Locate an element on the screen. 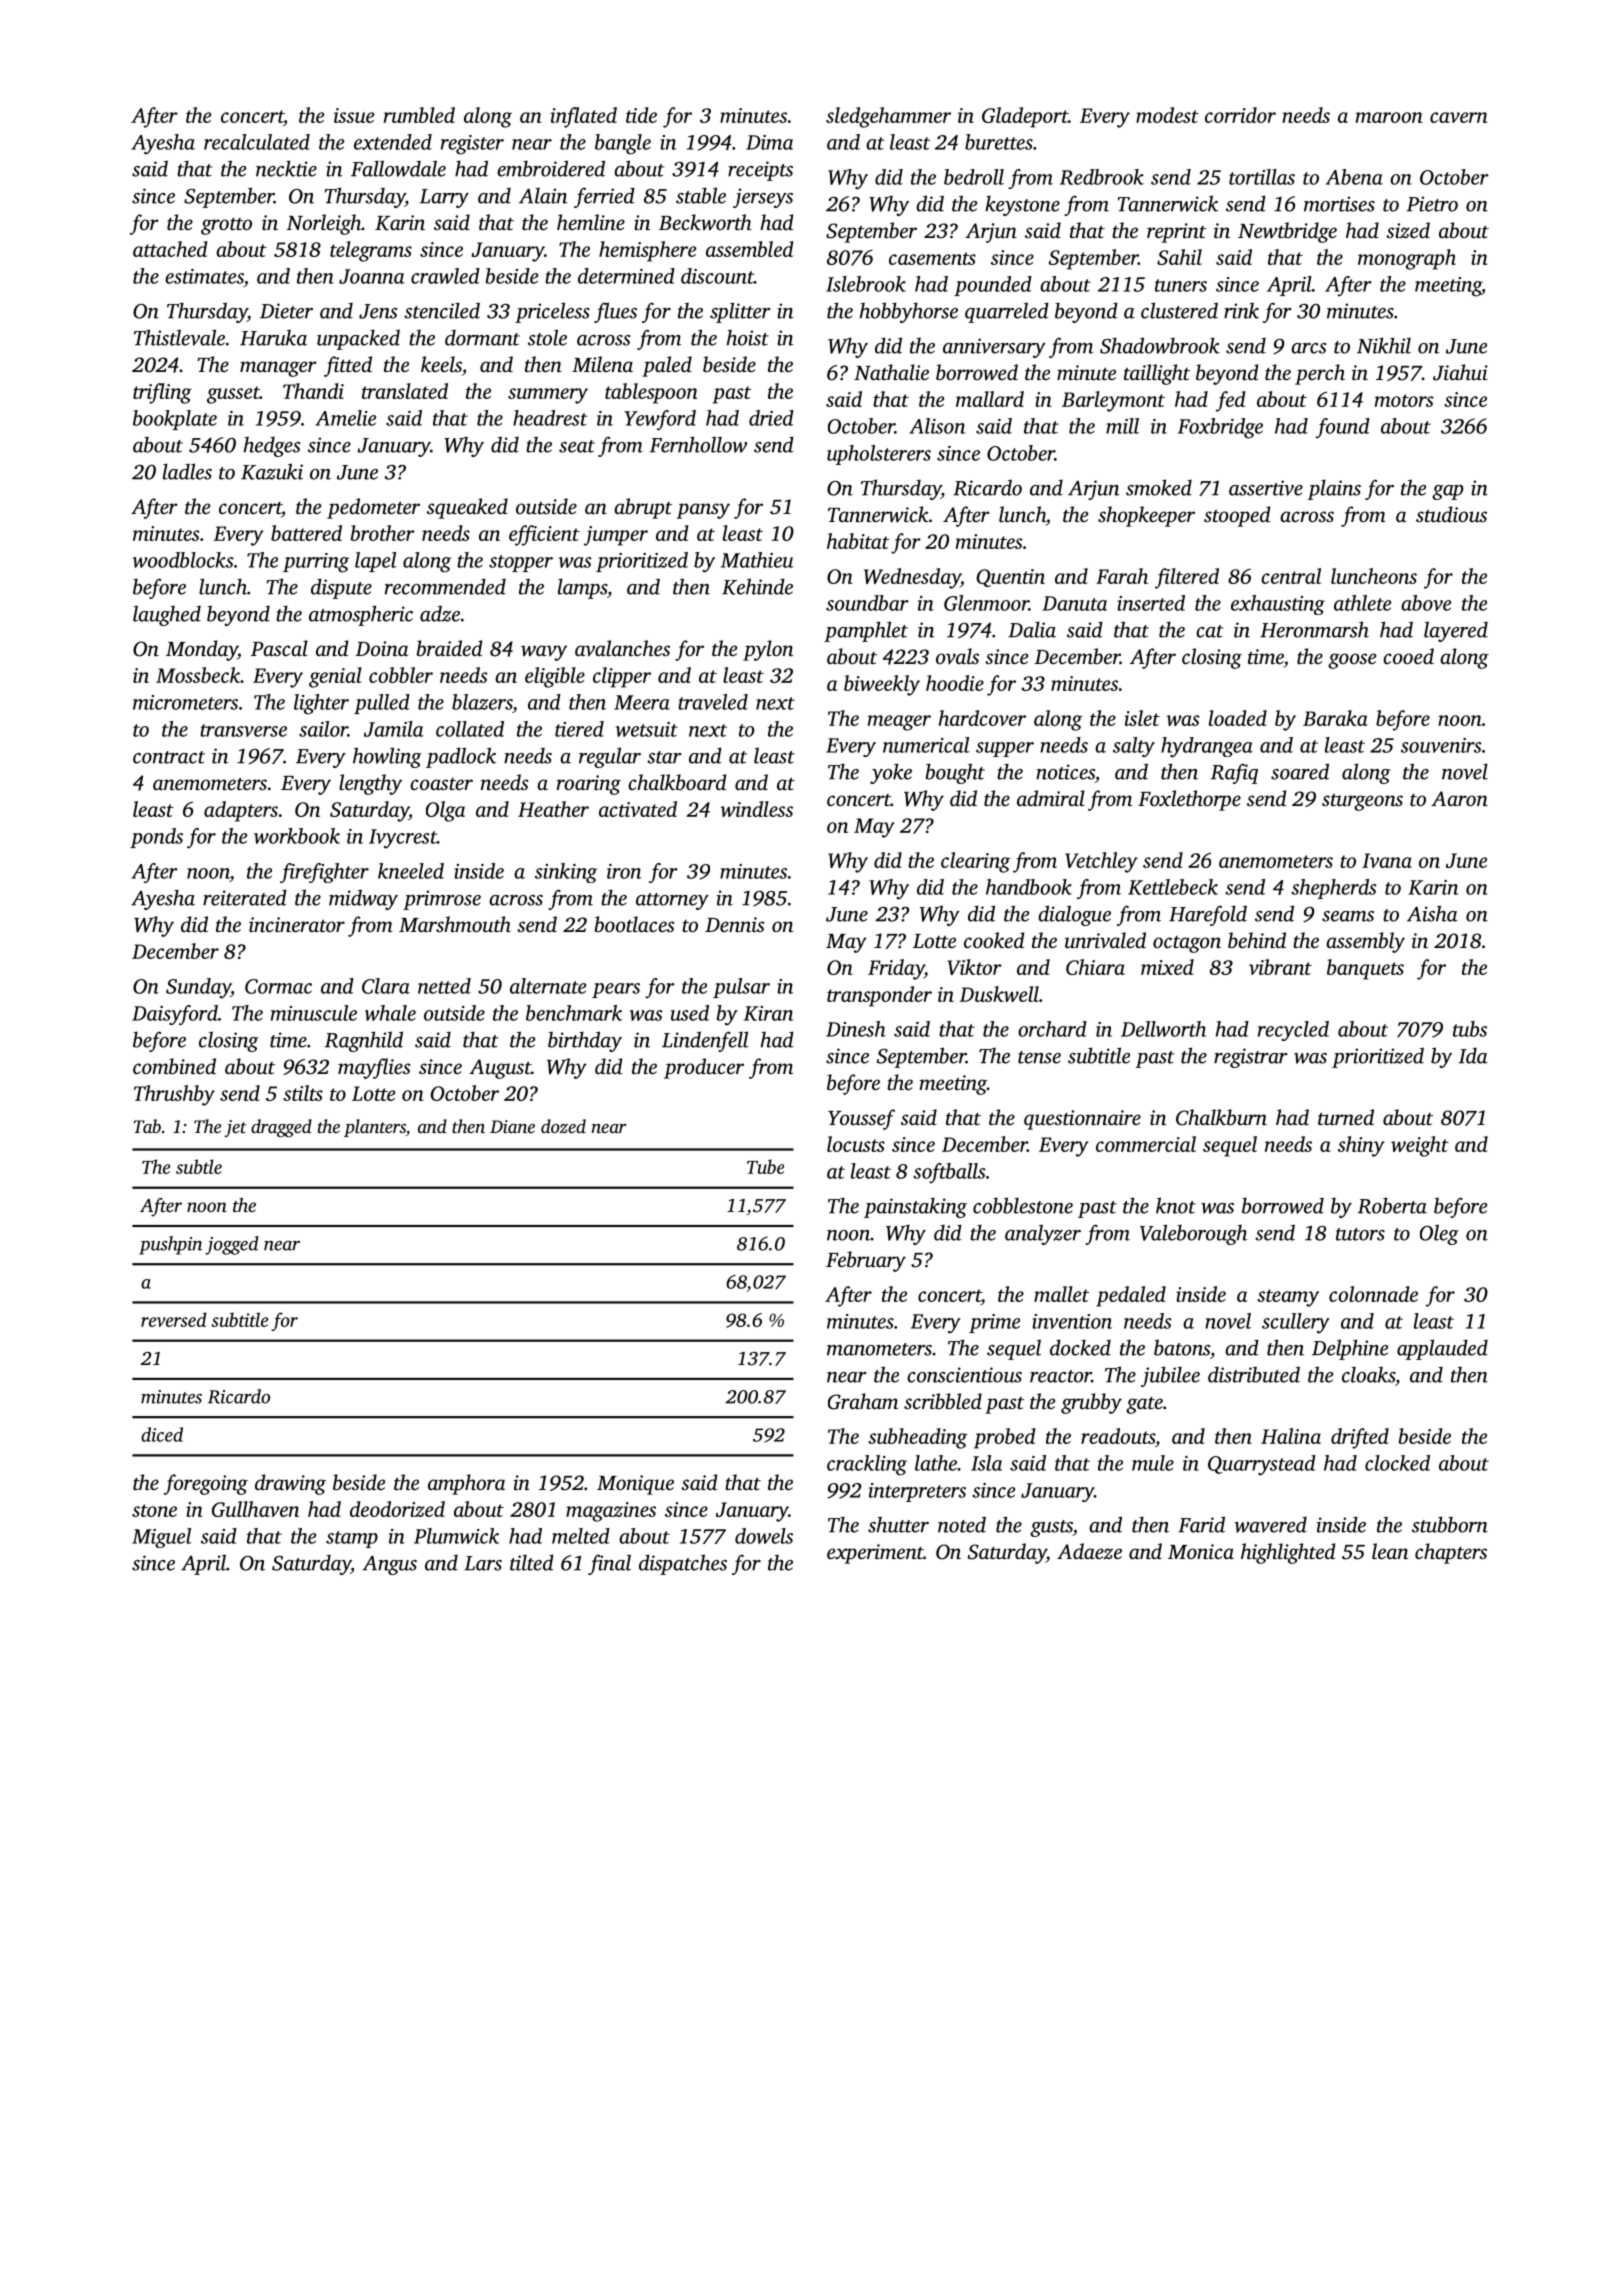 This screenshot has width=1620, height=2292. reversed is located at coordinates (173, 1319).
